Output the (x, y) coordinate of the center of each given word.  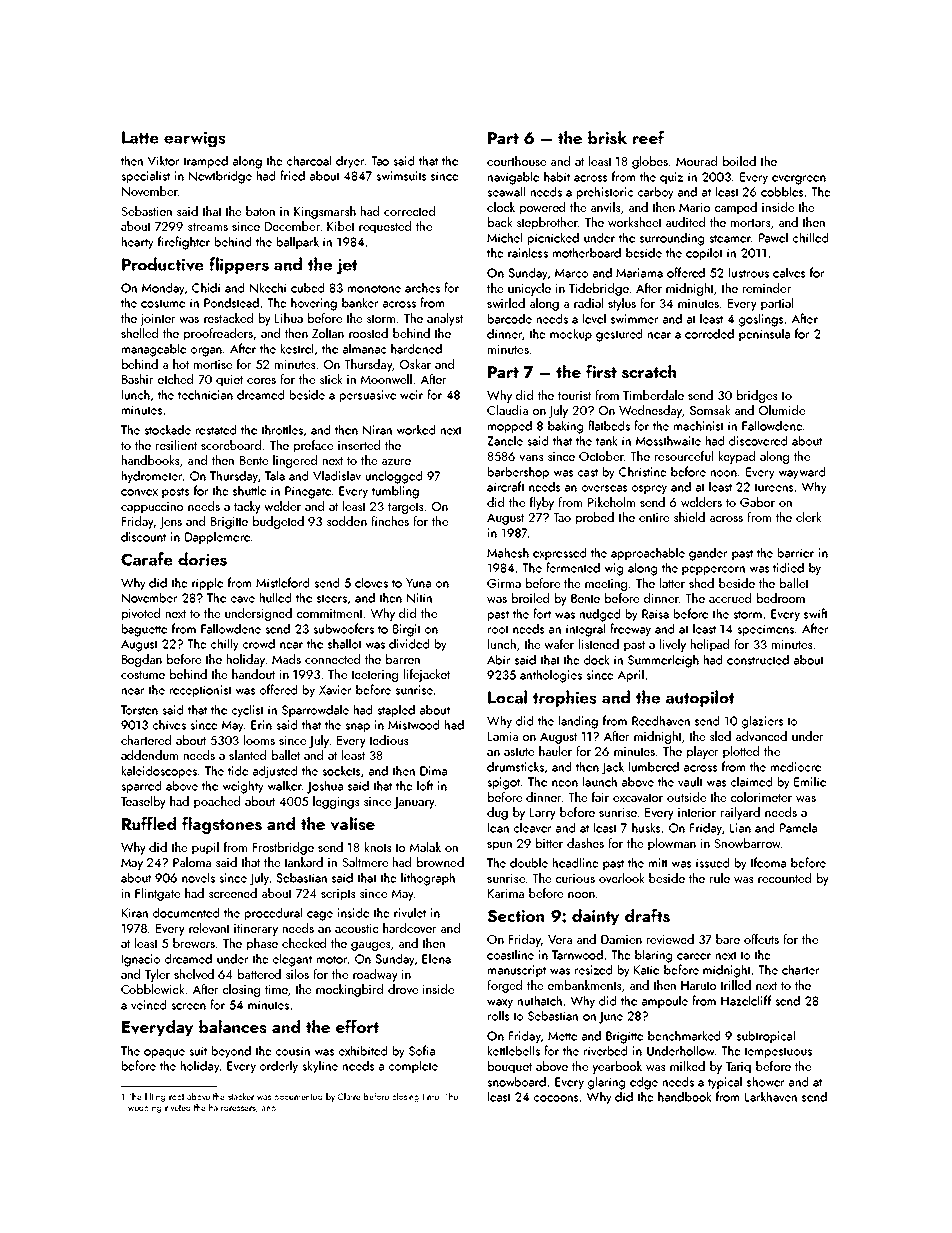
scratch (649, 372)
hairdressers (232, 1107)
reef (649, 137)
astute (519, 752)
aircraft (506, 486)
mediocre (796, 766)
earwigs (195, 139)
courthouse (516, 161)
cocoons (556, 1098)
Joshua (325, 787)
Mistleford (282, 582)
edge (644, 1083)
